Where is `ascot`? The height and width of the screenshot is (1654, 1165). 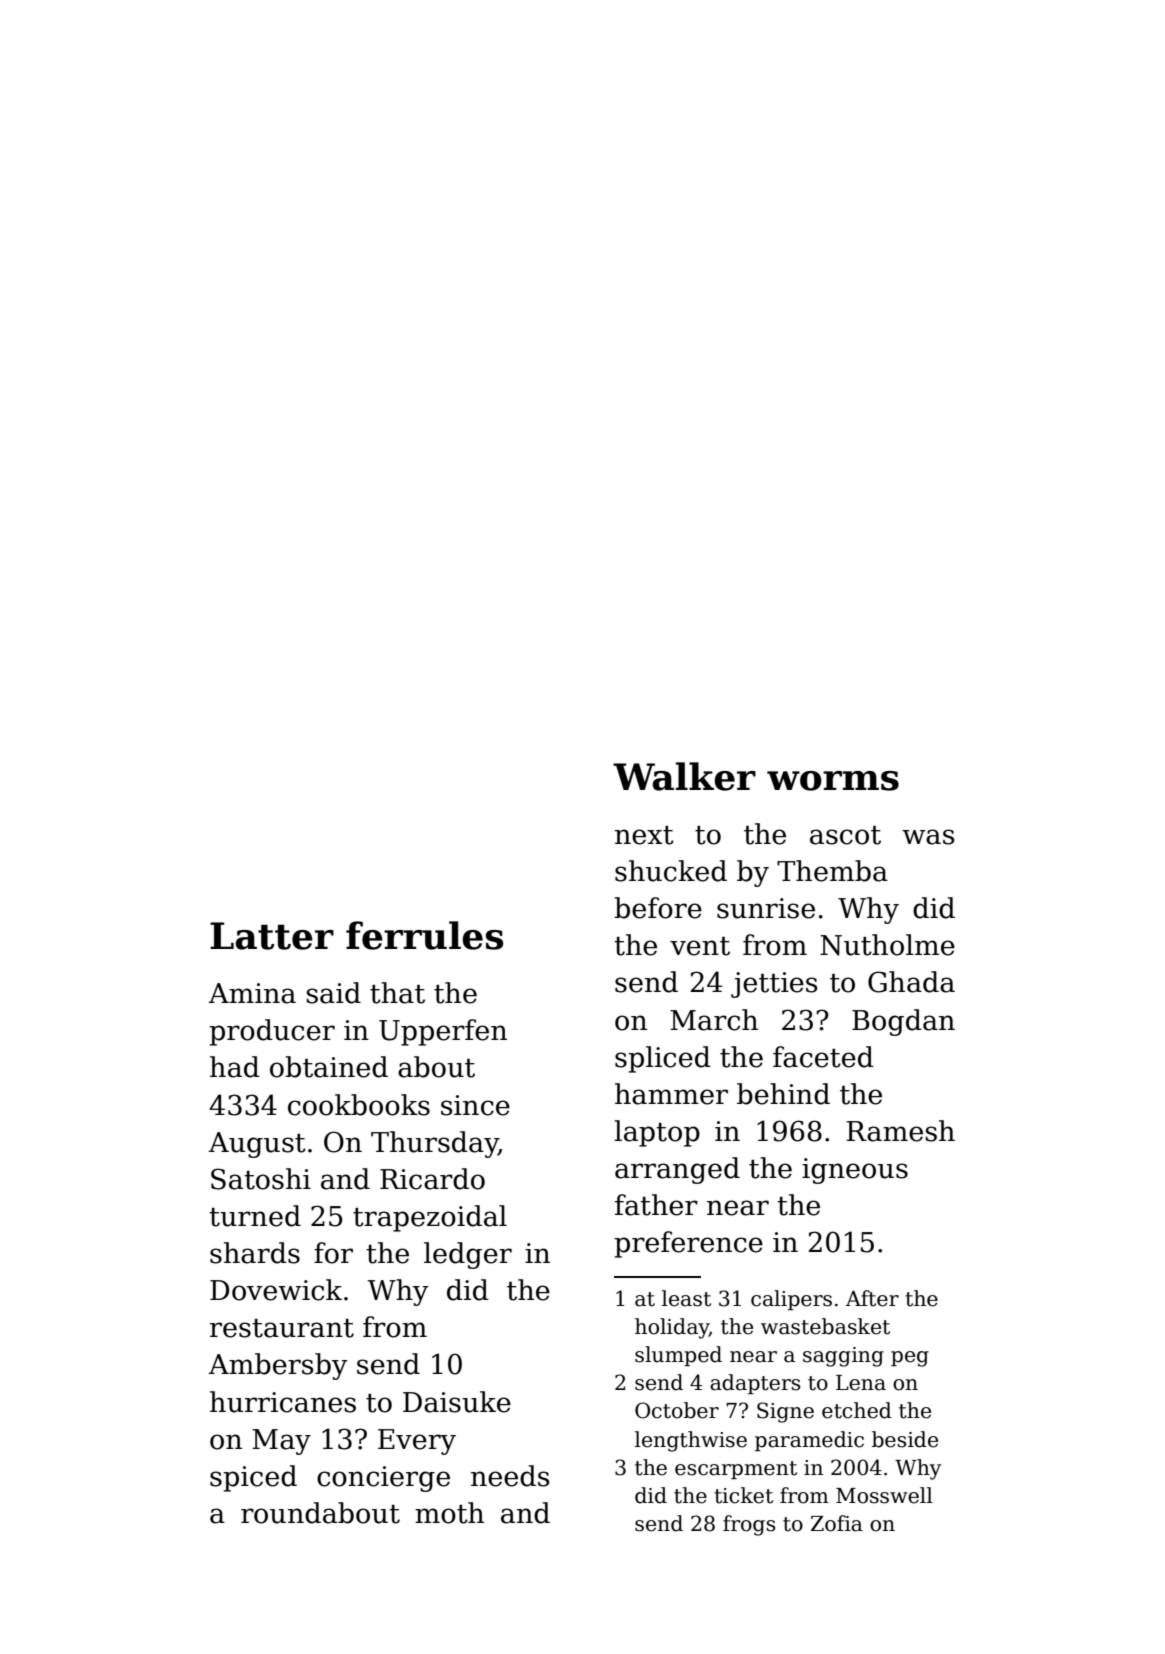
ascot is located at coordinates (845, 835).
